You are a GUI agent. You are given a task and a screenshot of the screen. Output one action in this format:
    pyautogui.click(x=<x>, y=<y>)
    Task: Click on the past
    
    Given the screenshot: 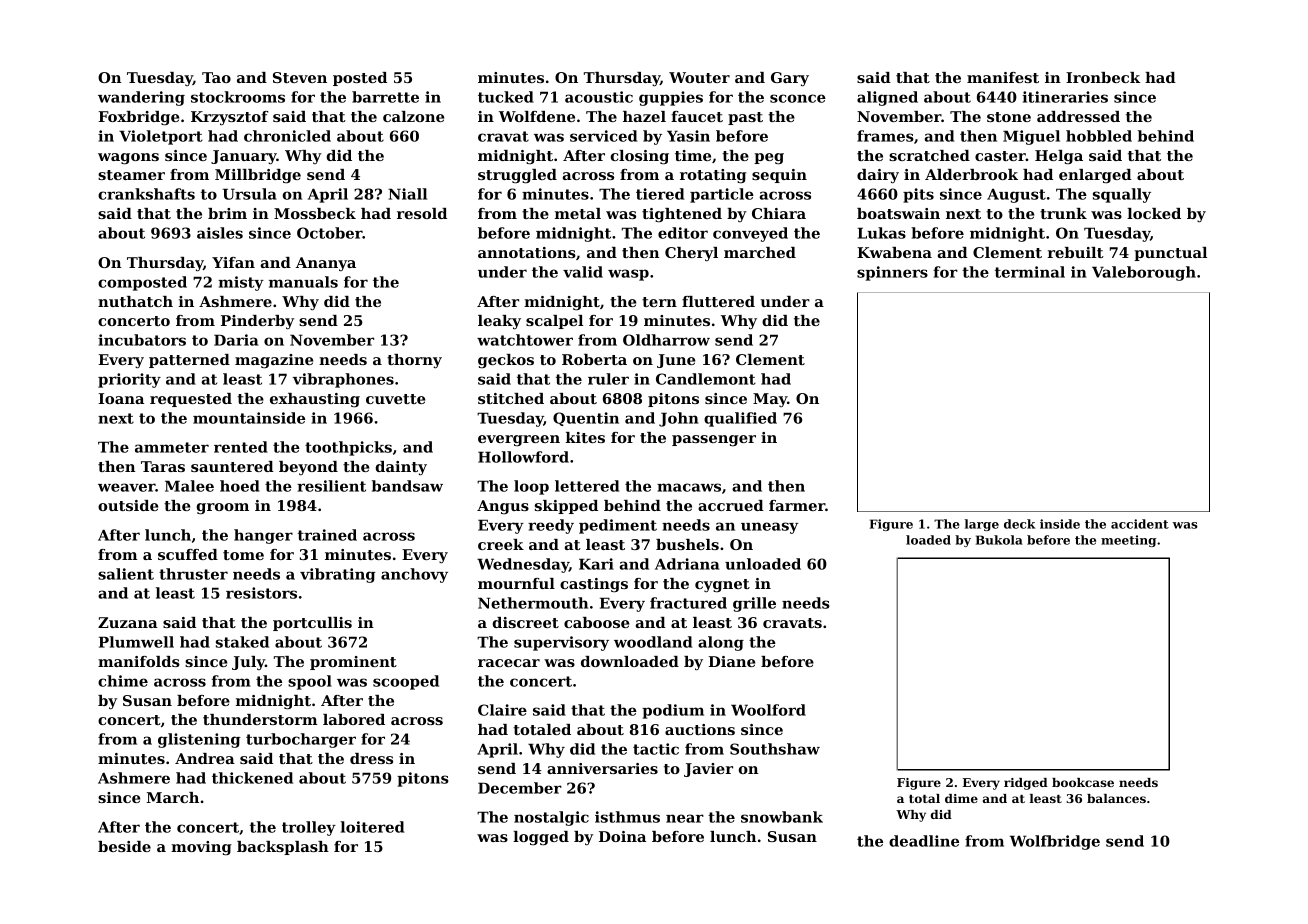 What is the action you would take?
    pyautogui.click(x=745, y=118)
